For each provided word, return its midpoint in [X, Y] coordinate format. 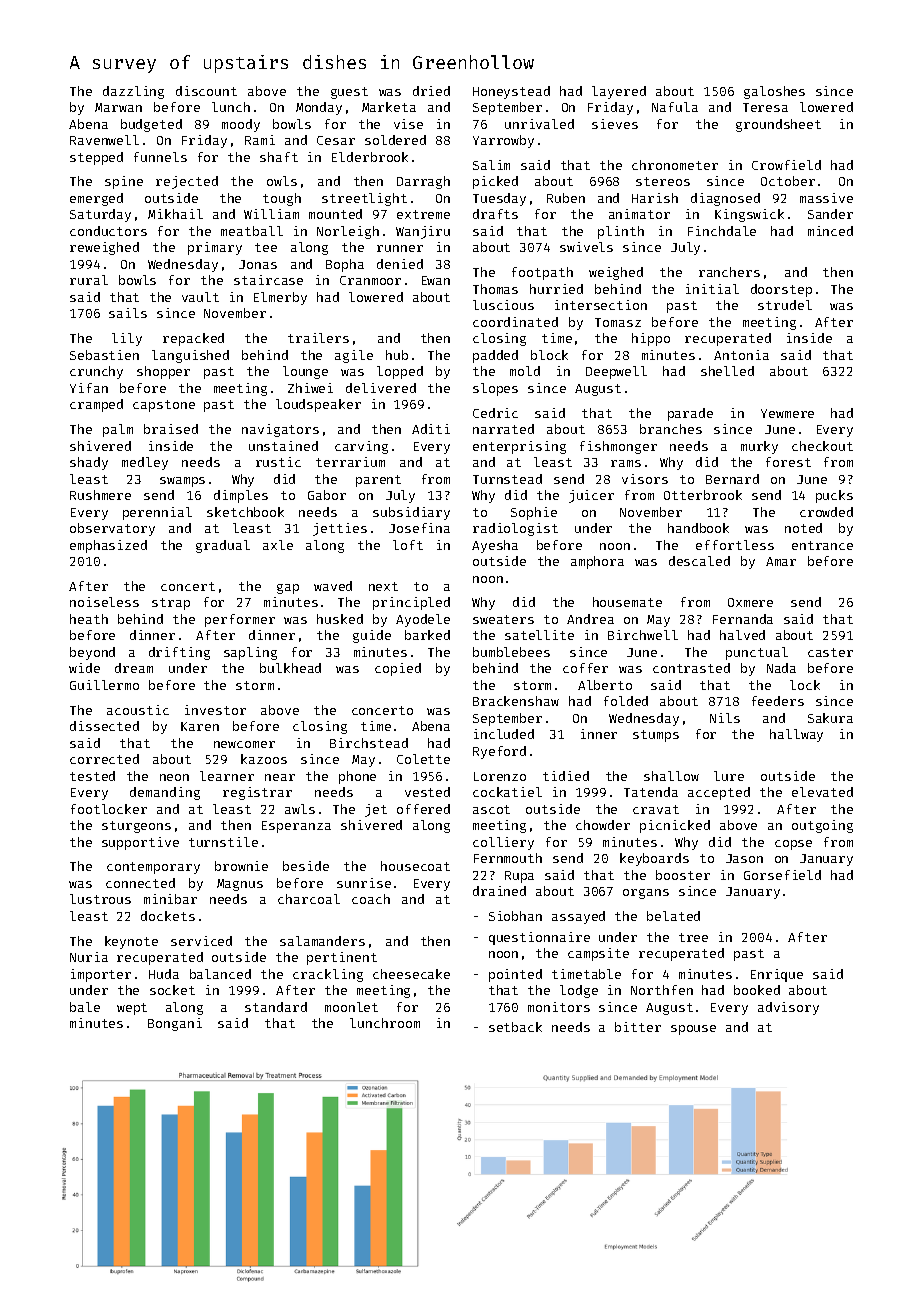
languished [190, 356]
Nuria [89, 957]
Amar [781, 561]
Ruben [566, 198]
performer [240, 620]
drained [499, 891]
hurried [556, 289]
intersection [601, 305]
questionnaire [539, 938]
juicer [591, 496]
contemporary [153, 868]
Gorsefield [782, 875]
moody [241, 125]
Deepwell [616, 372]
